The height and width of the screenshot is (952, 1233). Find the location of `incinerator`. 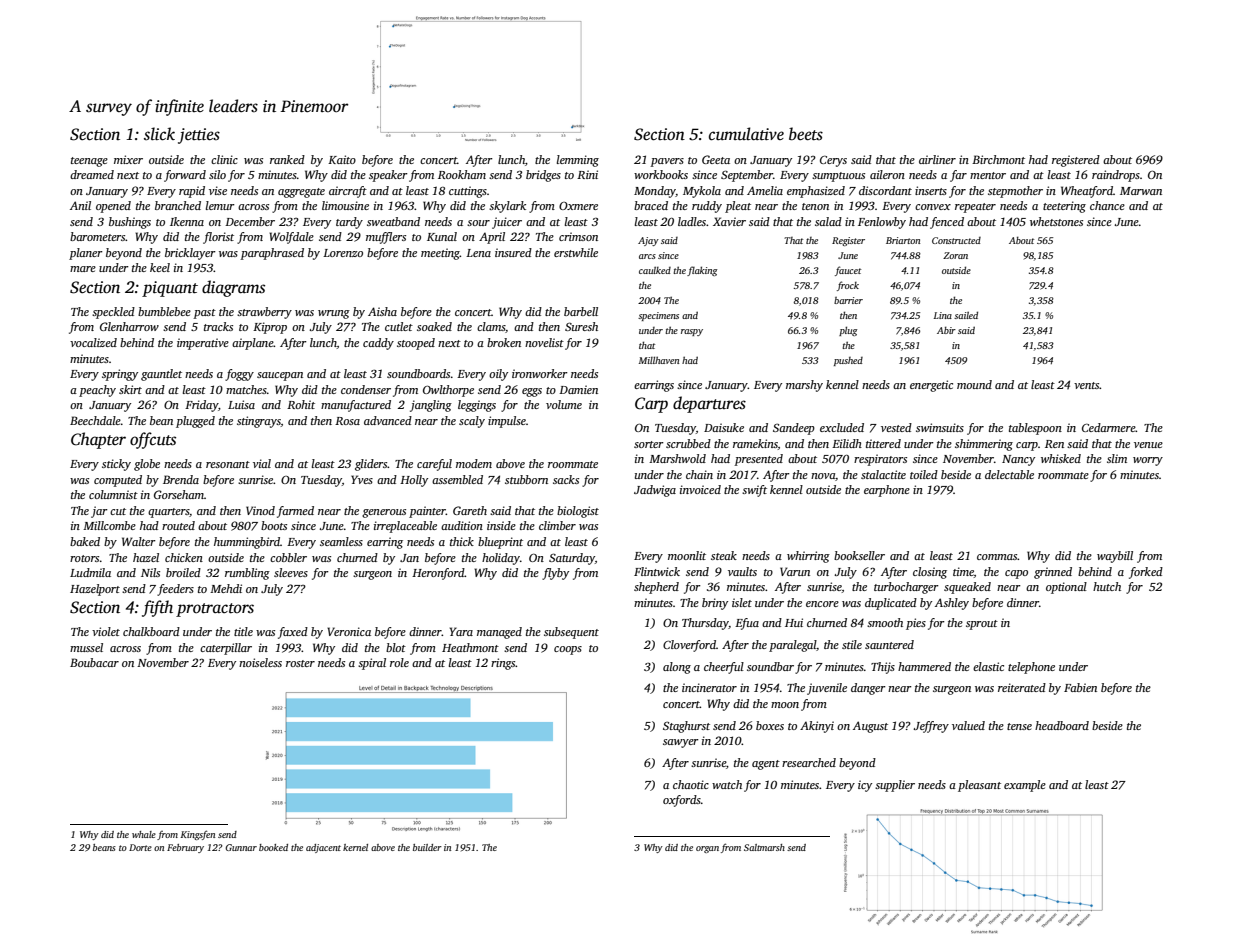

incinerator is located at coordinates (709, 687).
